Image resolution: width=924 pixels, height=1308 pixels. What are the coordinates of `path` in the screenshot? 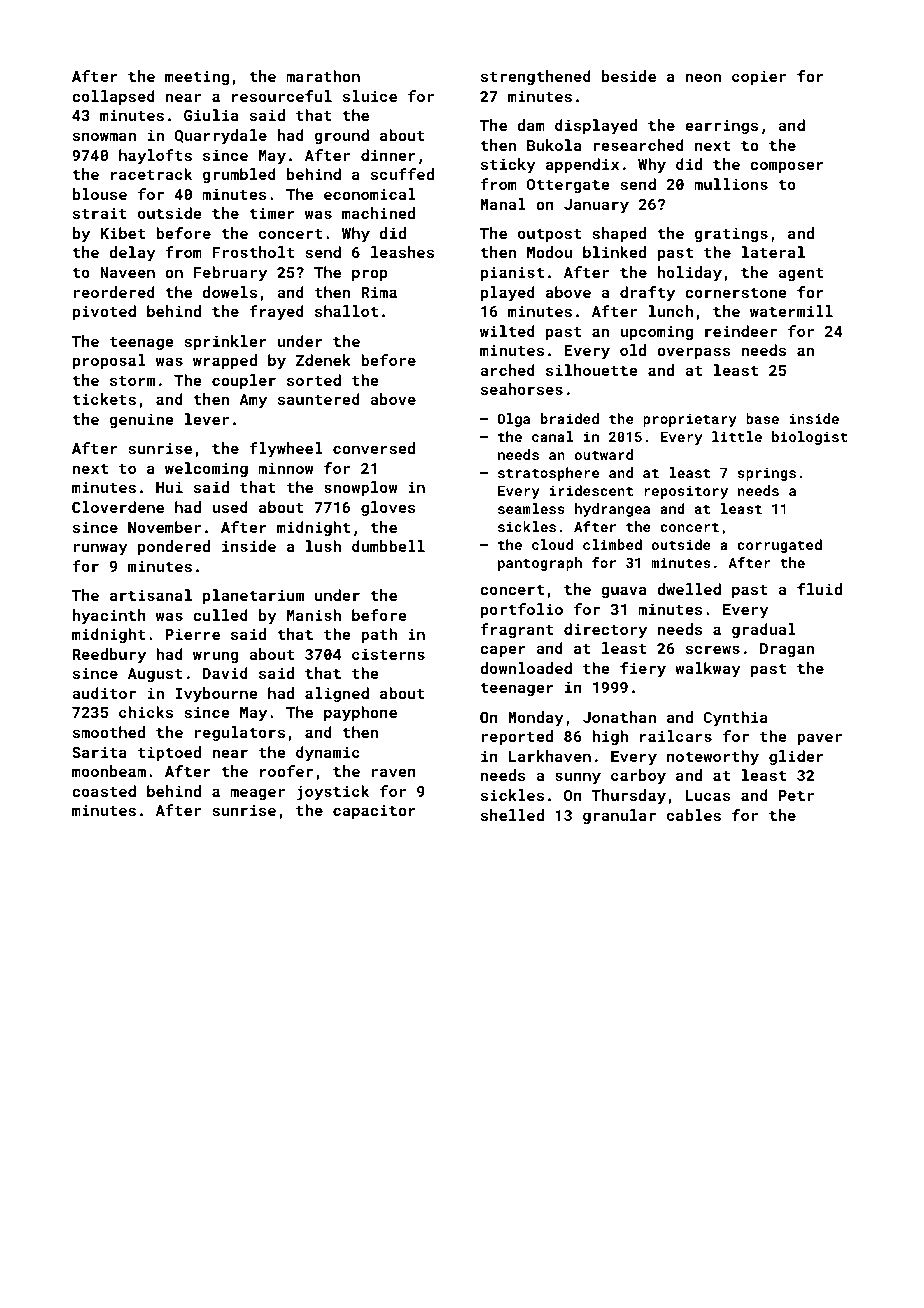 It's located at (379, 635).
